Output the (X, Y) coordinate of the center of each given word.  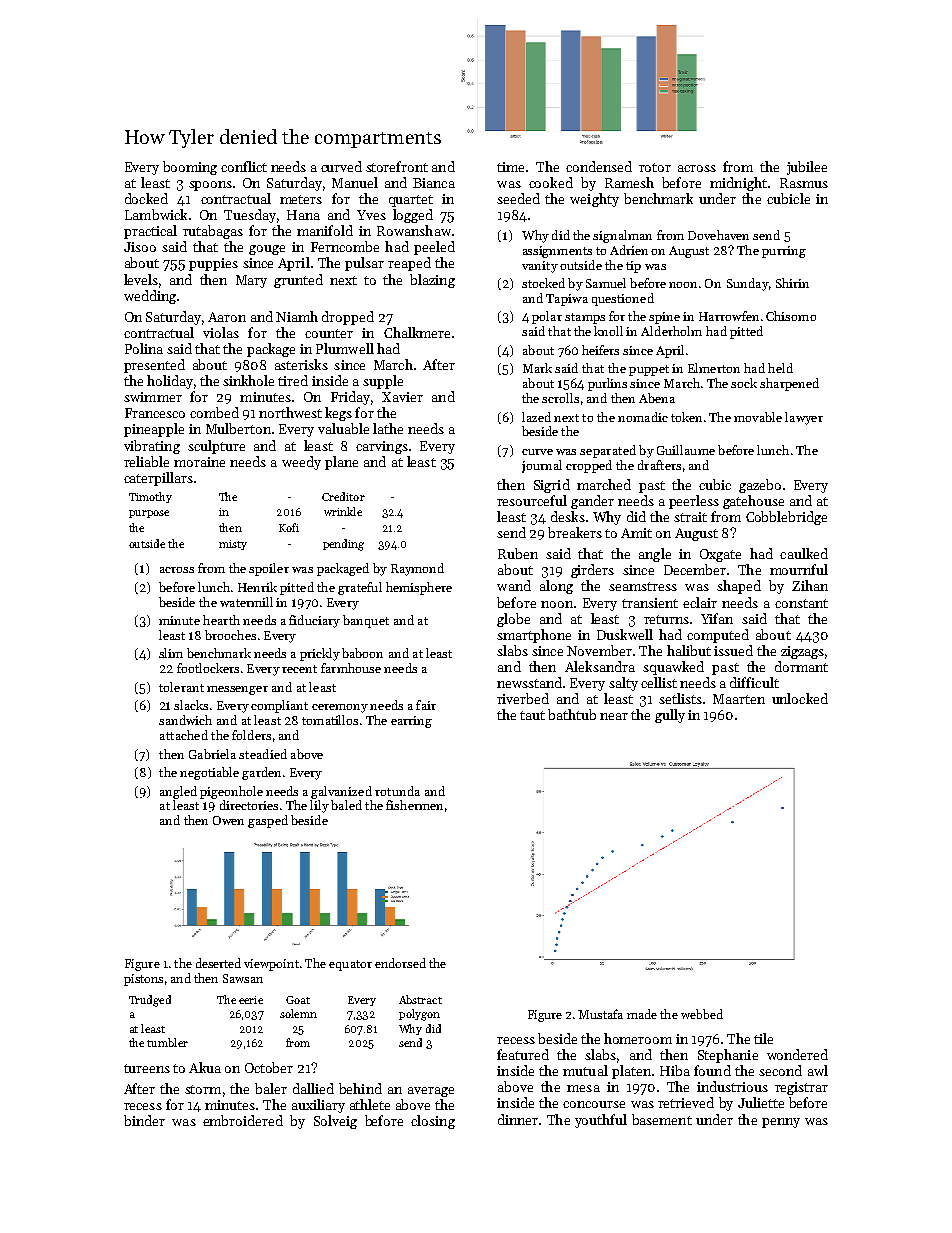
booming (190, 168)
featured (523, 1054)
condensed (599, 166)
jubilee (807, 168)
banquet (366, 621)
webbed (702, 1014)
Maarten (739, 699)
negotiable (209, 773)
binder (144, 1120)
